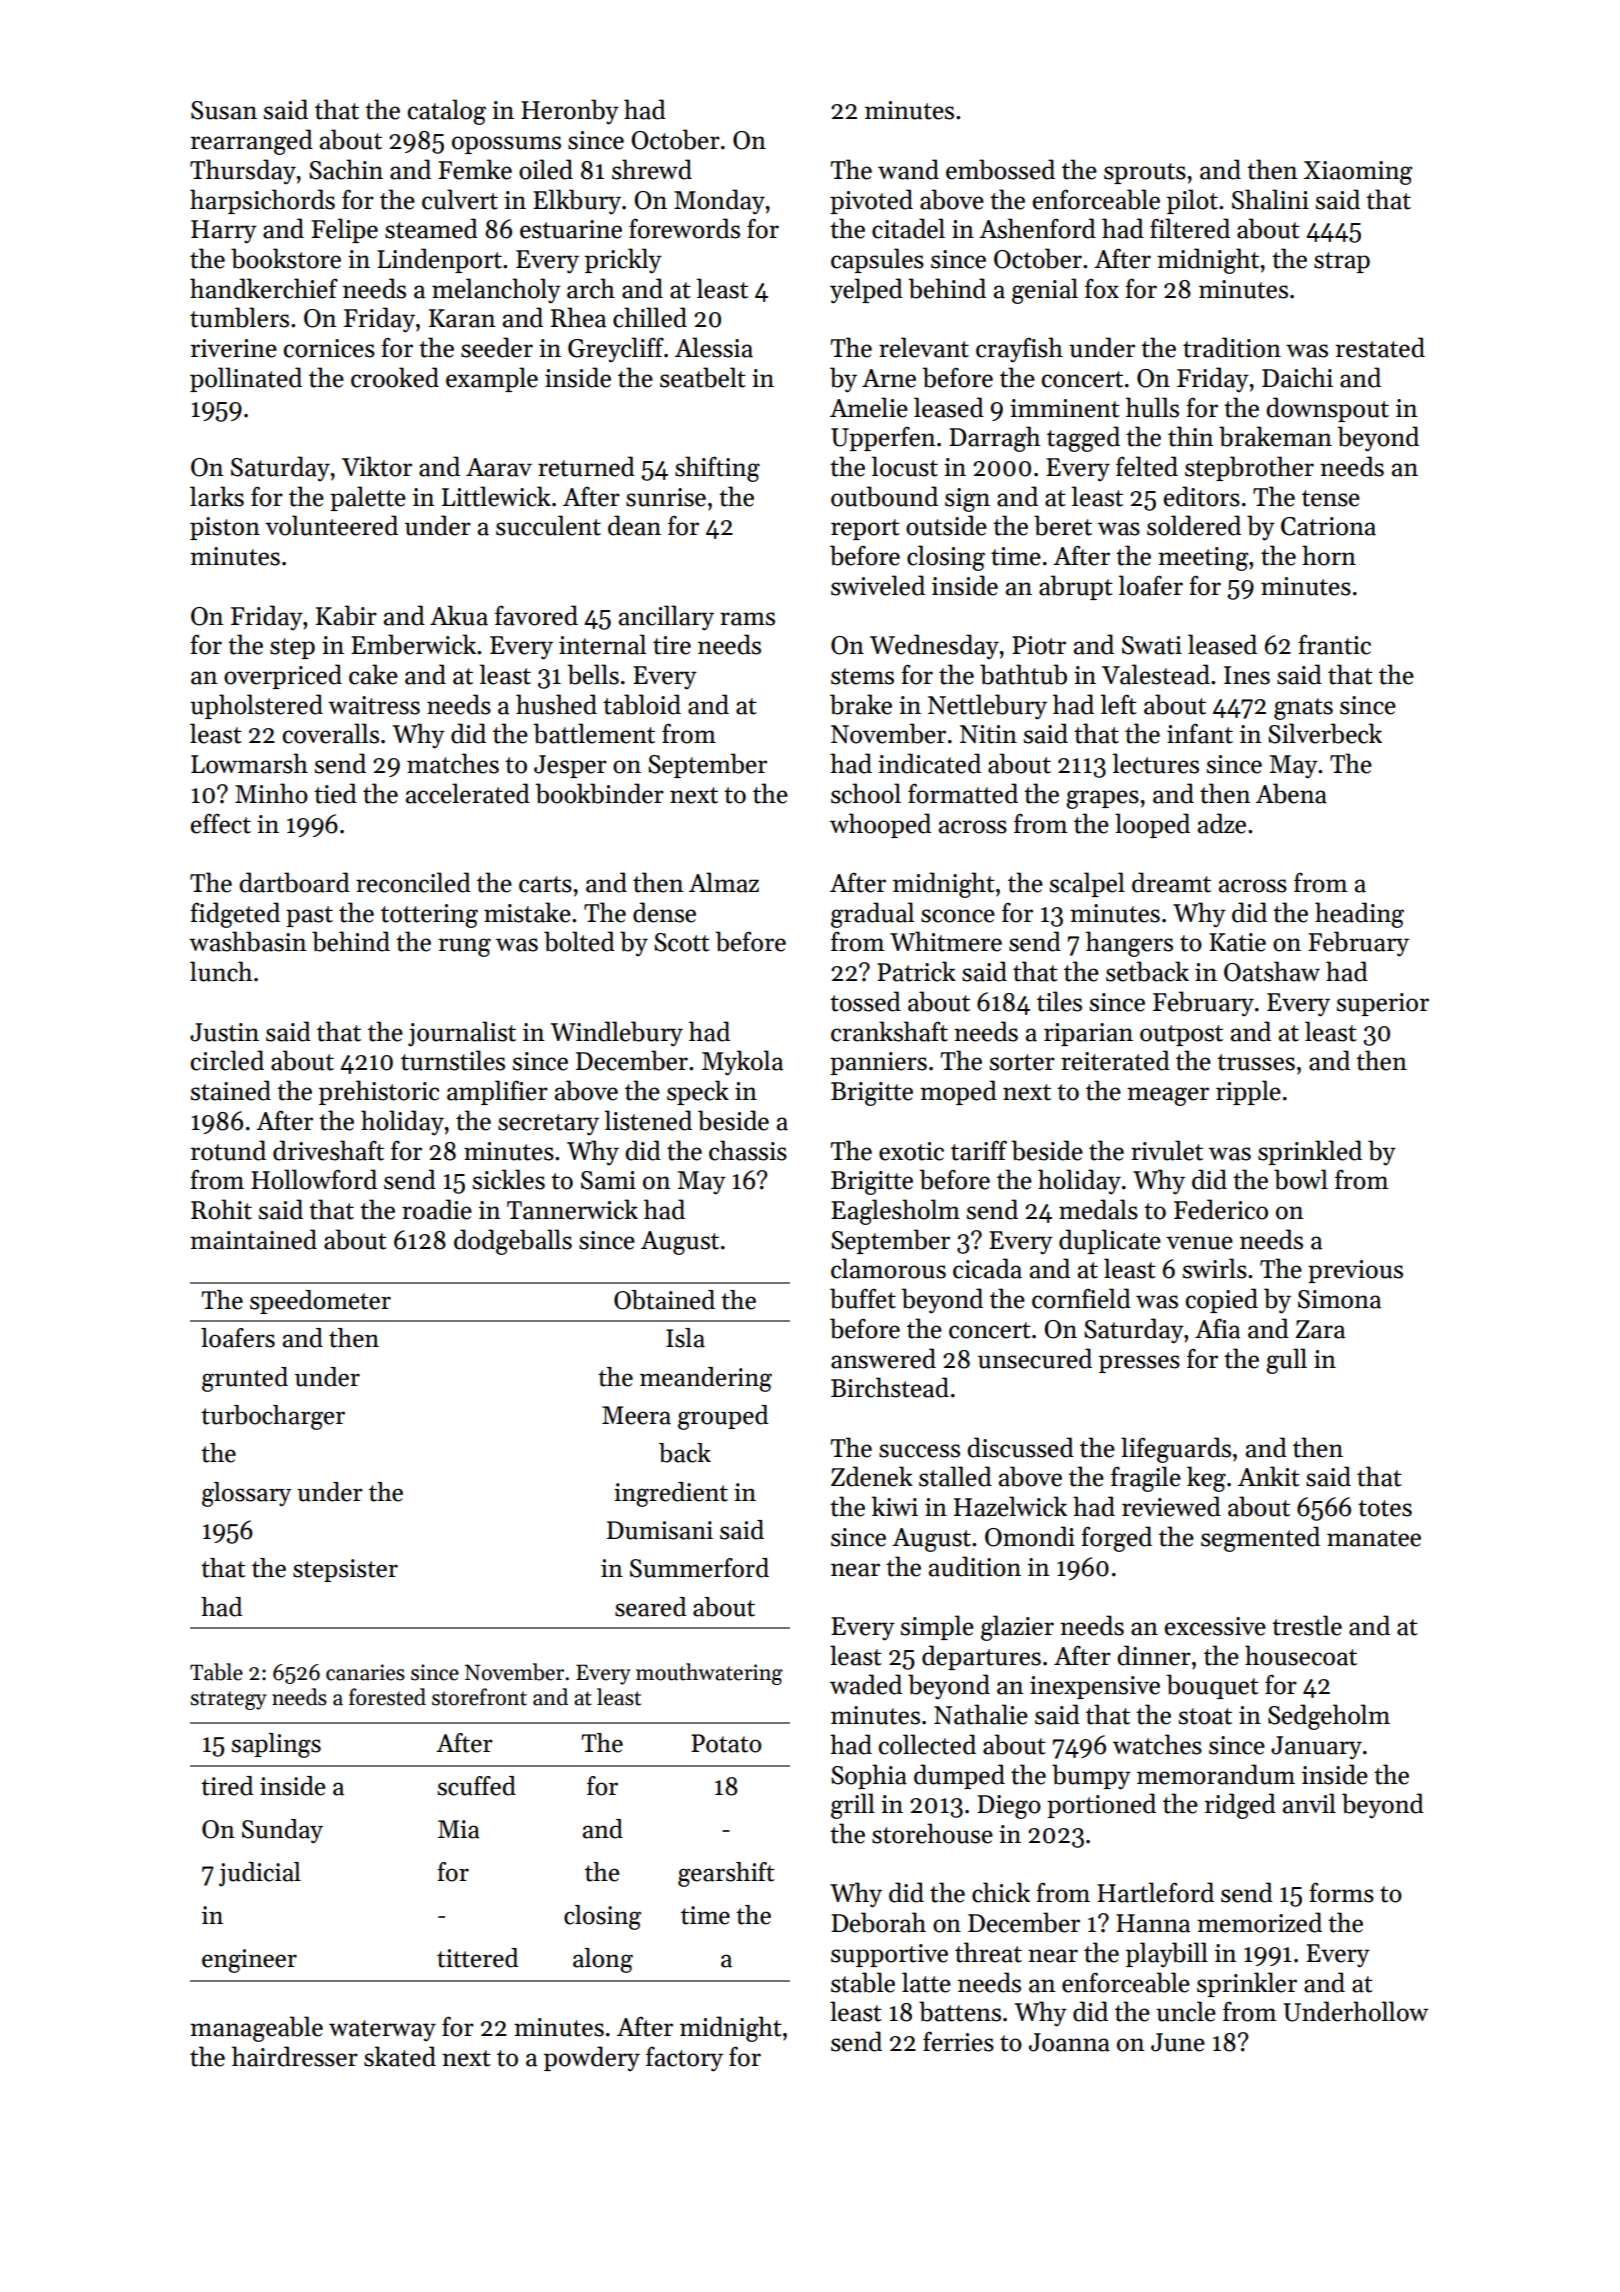  What do you see at coordinates (958, 2041) in the screenshot?
I see `ferries` at bounding box center [958, 2041].
